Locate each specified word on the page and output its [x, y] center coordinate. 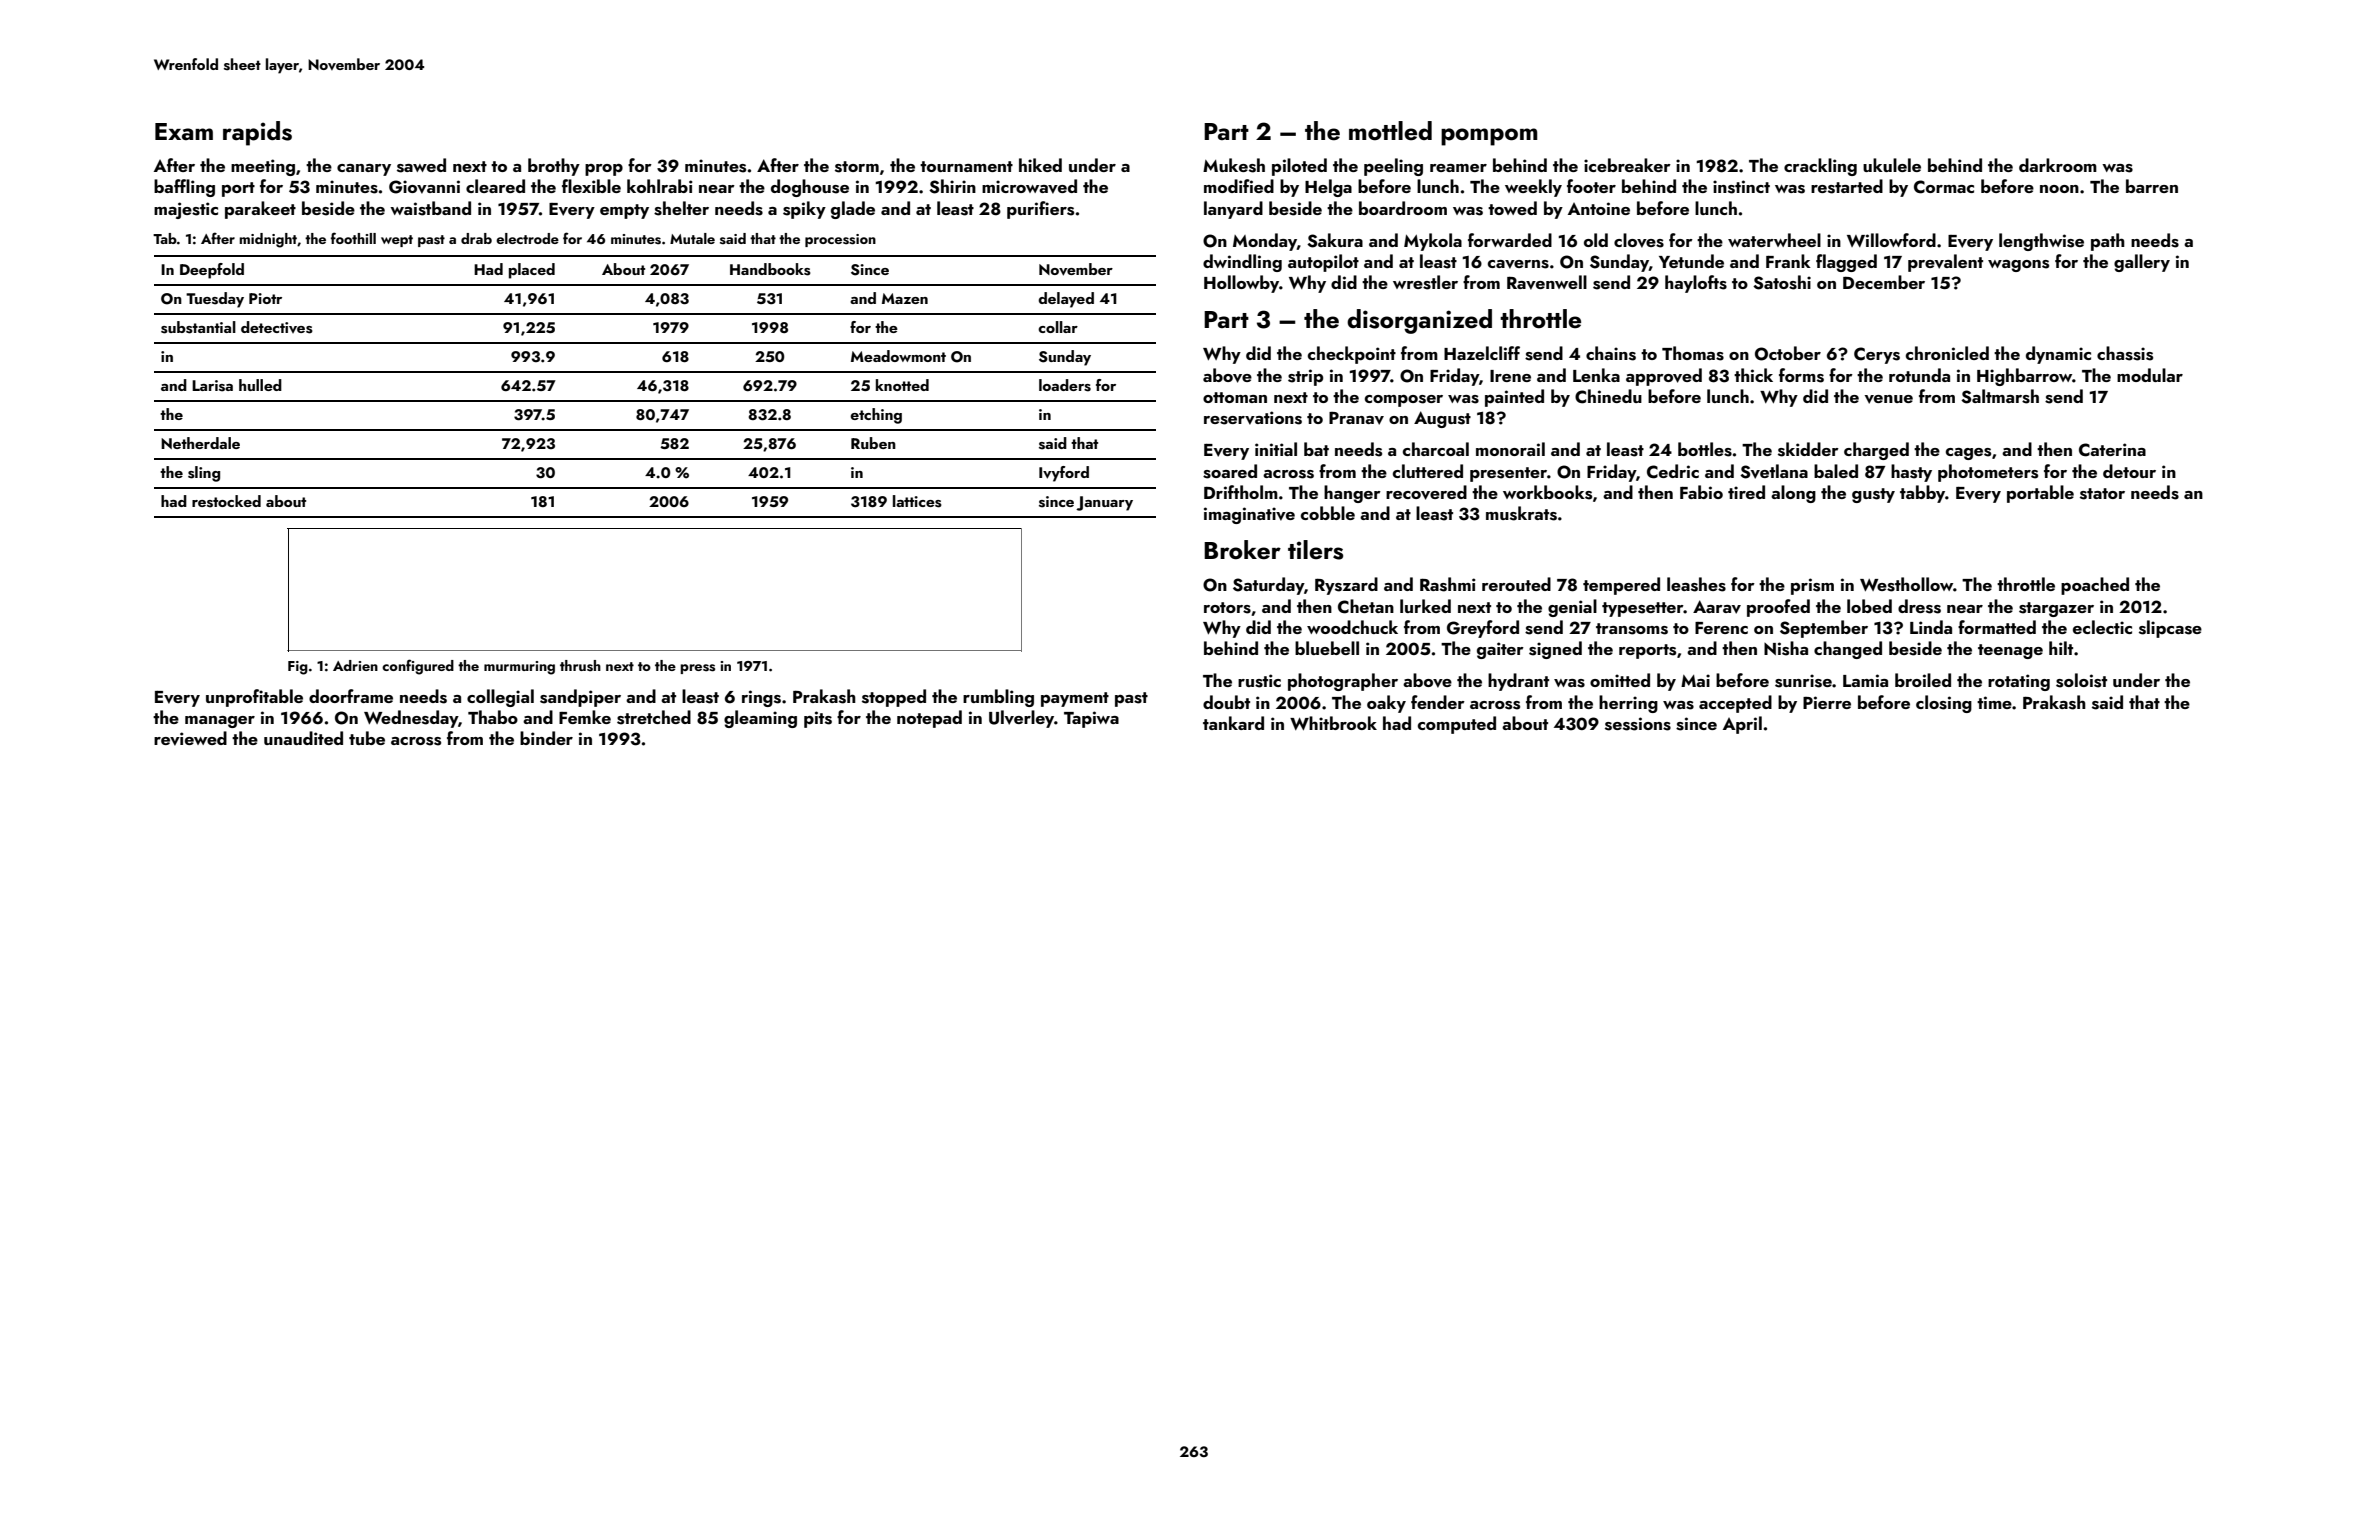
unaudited [303, 738]
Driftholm [1241, 492]
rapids [257, 133]
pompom [1489, 137]
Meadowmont [898, 356]
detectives [277, 327]
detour [2129, 471]
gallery [2142, 263]
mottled [1390, 131]
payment [1075, 699]
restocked [226, 501]
